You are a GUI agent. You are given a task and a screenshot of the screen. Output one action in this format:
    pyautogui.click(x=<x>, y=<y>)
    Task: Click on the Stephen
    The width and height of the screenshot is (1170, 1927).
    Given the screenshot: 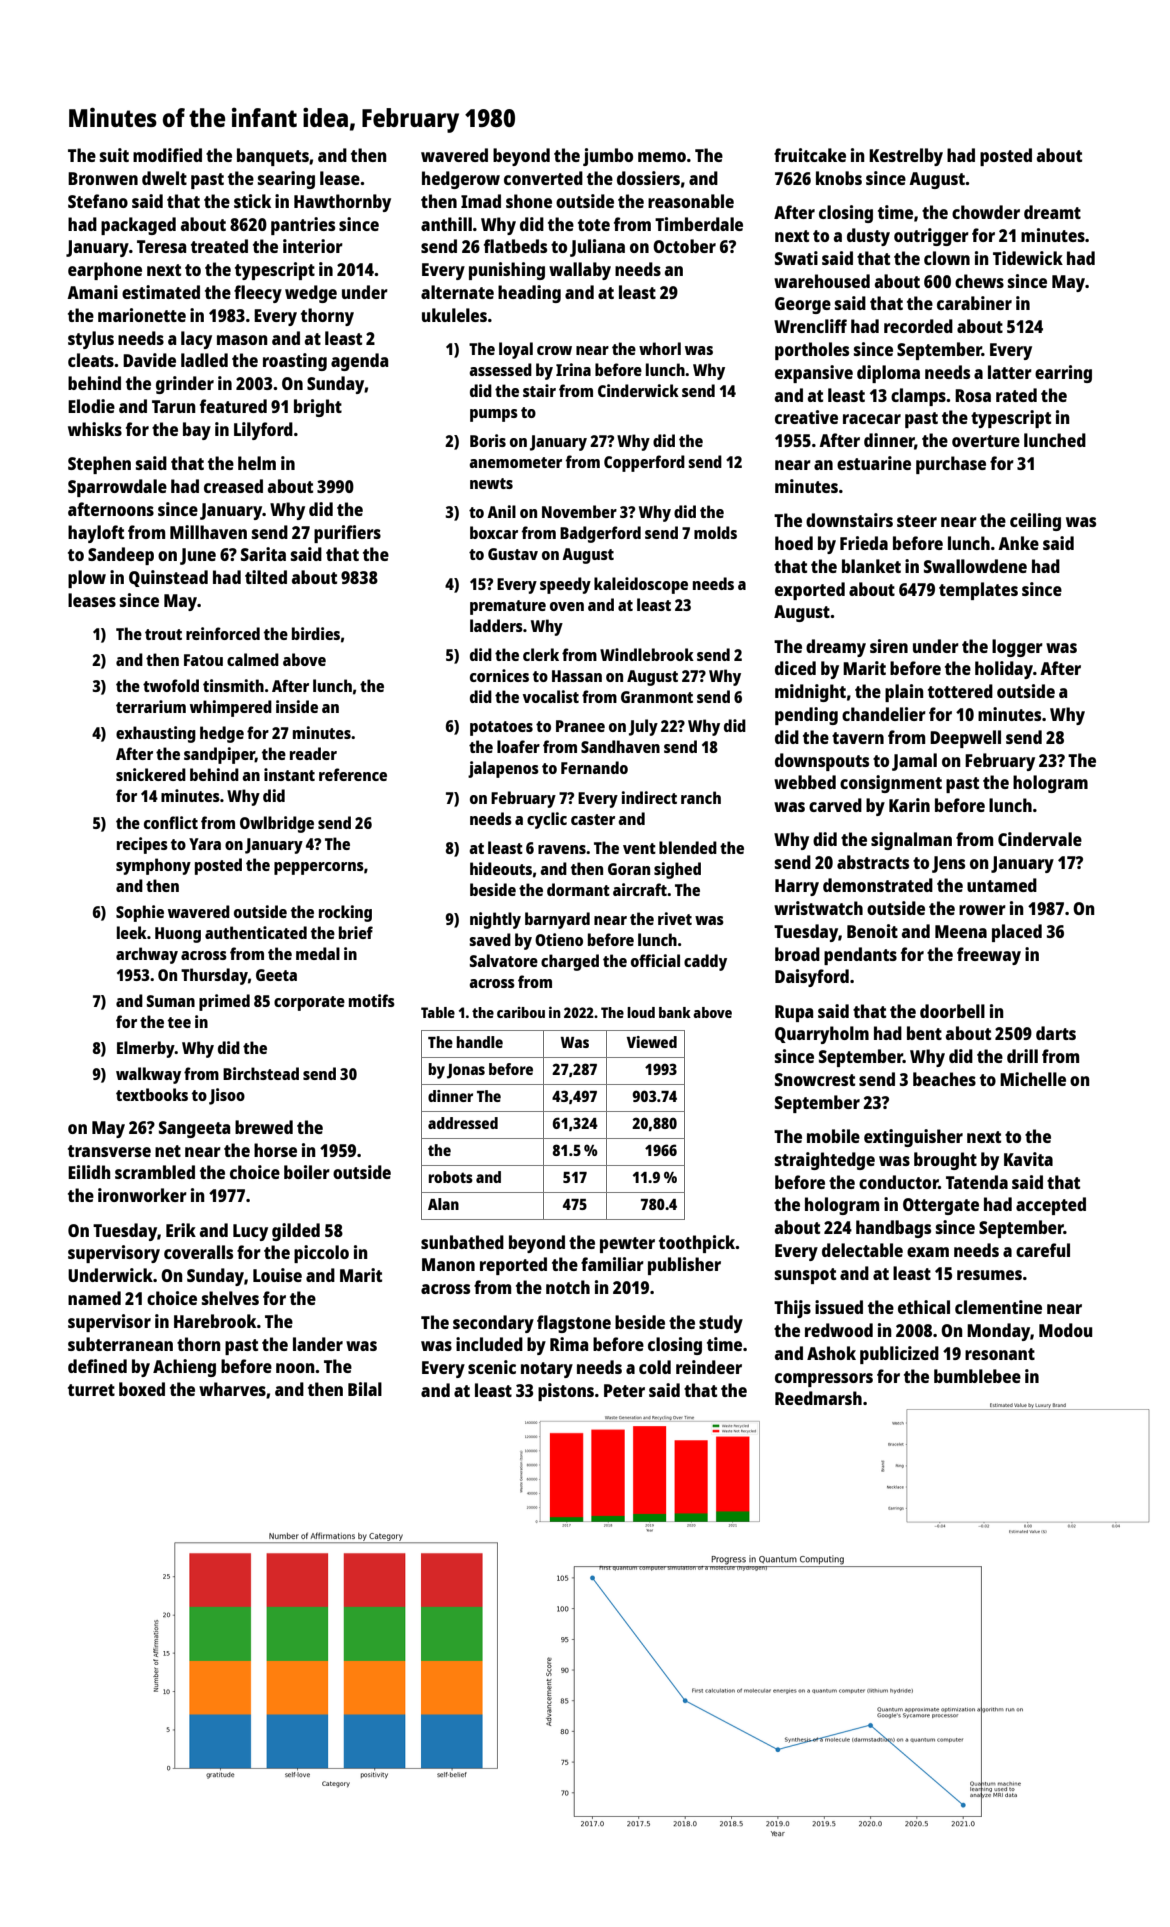 What is the action you would take?
    pyautogui.click(x=99, y=465)
